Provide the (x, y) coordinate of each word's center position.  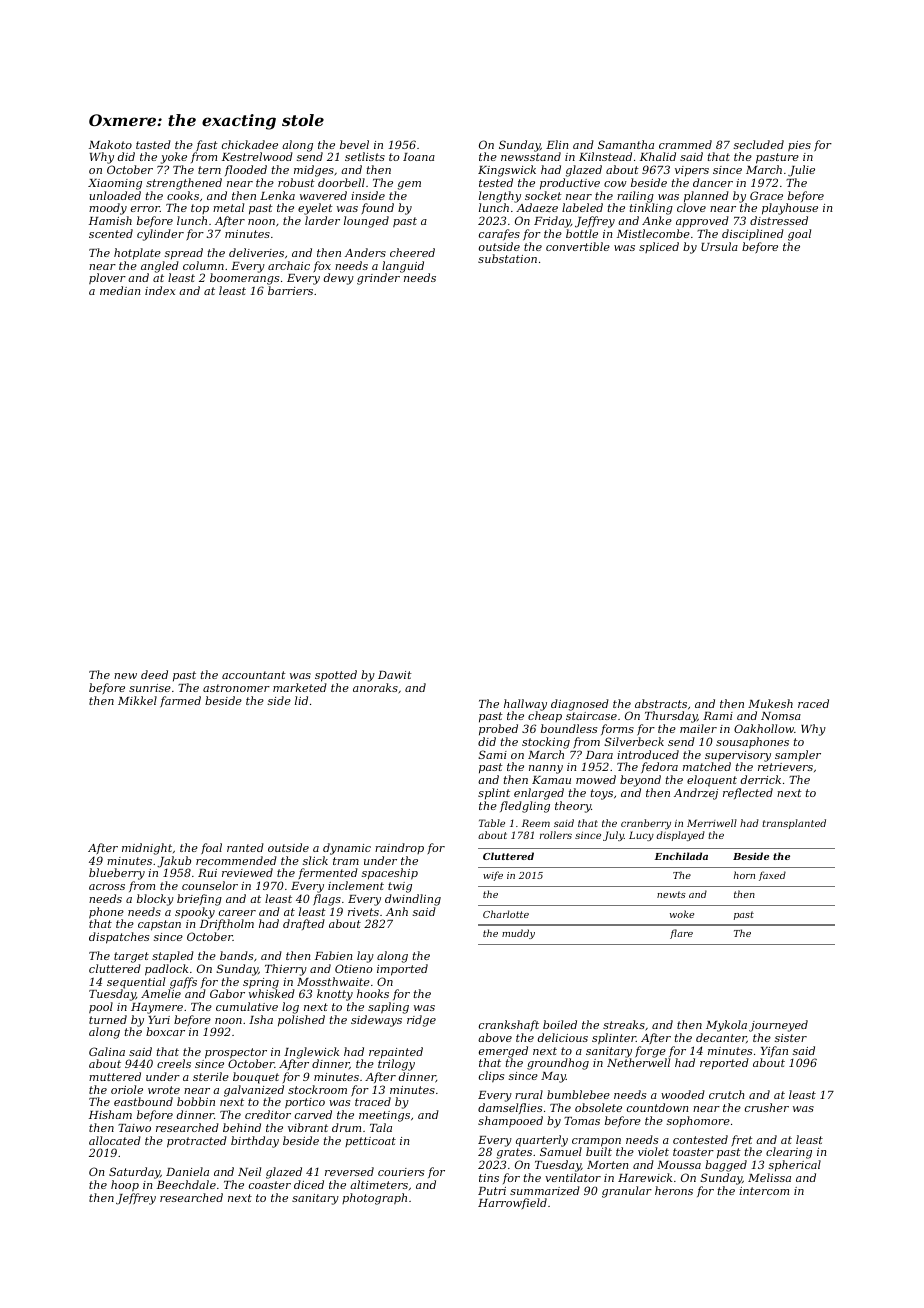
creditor (268, 1114)
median (120, 290)
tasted (153, 144)
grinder (378, 279)
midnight (147, 849)
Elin (557, 144)
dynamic (347, 849)
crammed (685, 144)
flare (681, 934)
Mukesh (770, 703)
